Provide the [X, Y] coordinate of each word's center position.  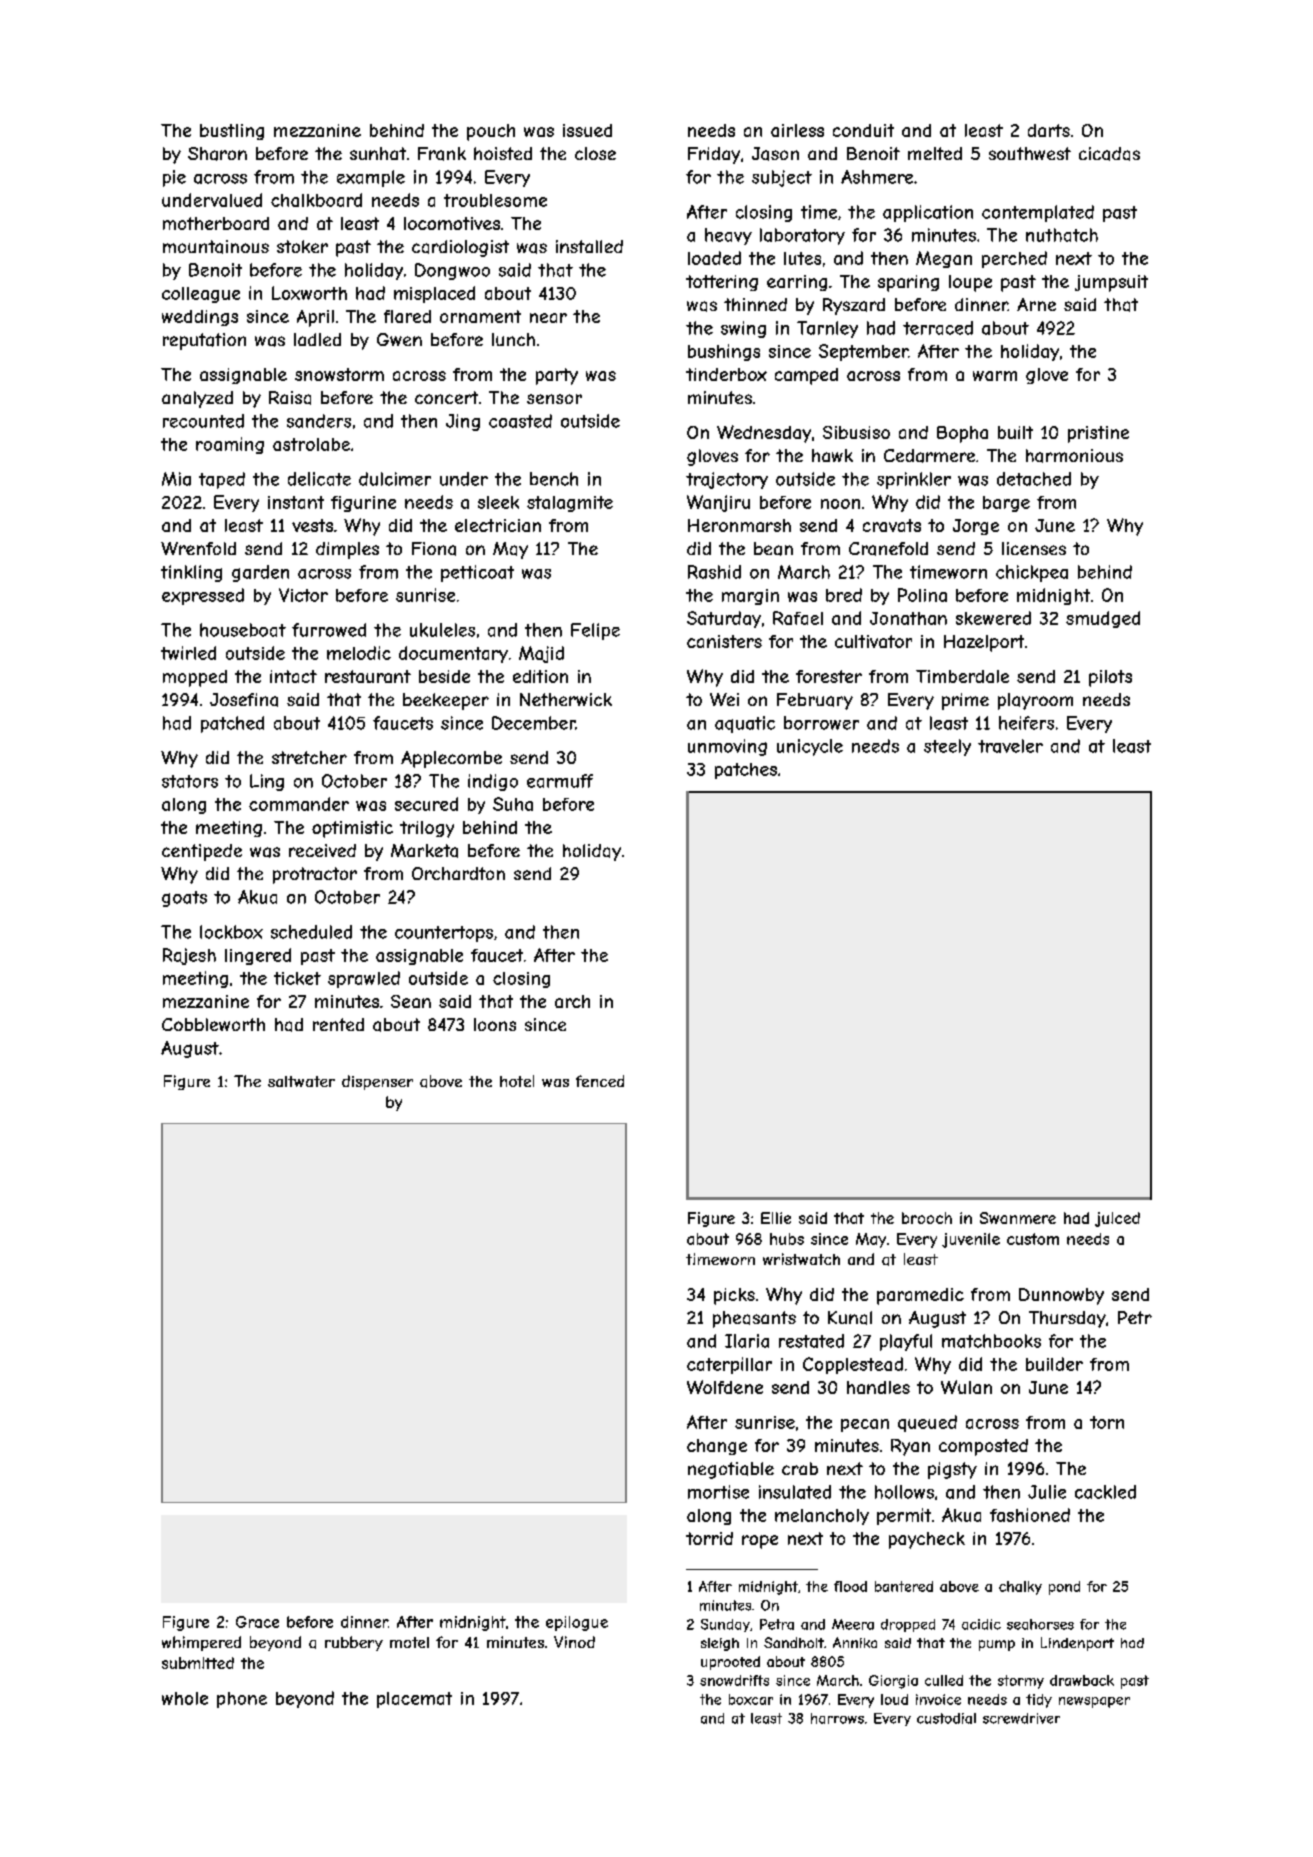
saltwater [301, 1081]
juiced [1117, 1219]
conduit [863, 130]
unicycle [810, 747]
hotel [517, 1081]
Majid [541, 654]
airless [797, 130]
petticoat [477, 573]
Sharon [217, 154]
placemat [414, 1700]
